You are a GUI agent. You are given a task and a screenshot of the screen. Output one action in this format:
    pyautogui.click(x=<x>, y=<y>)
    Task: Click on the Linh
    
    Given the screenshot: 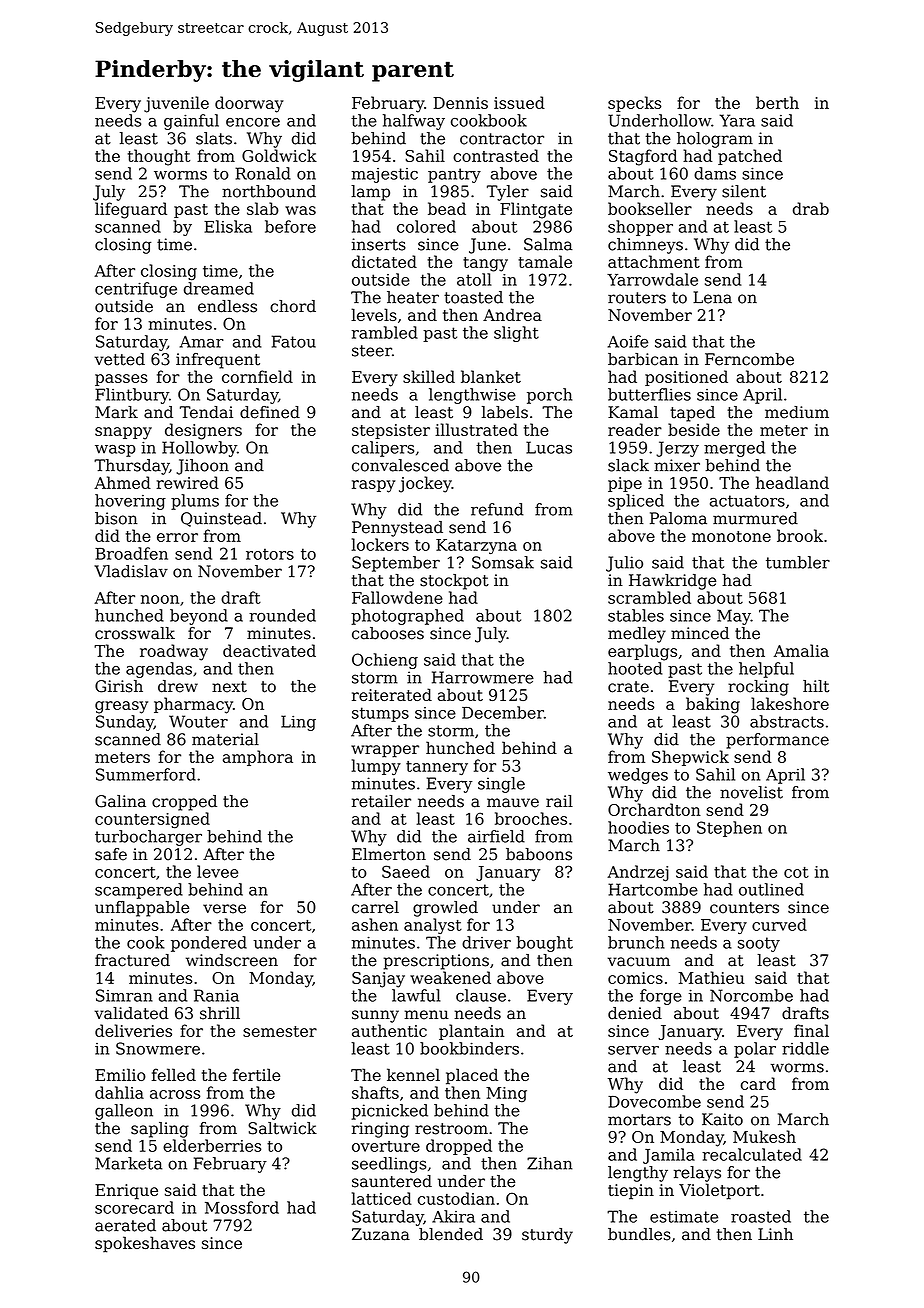 What is the action you would take?
    pyautogui.click(x=775, y=1234)
